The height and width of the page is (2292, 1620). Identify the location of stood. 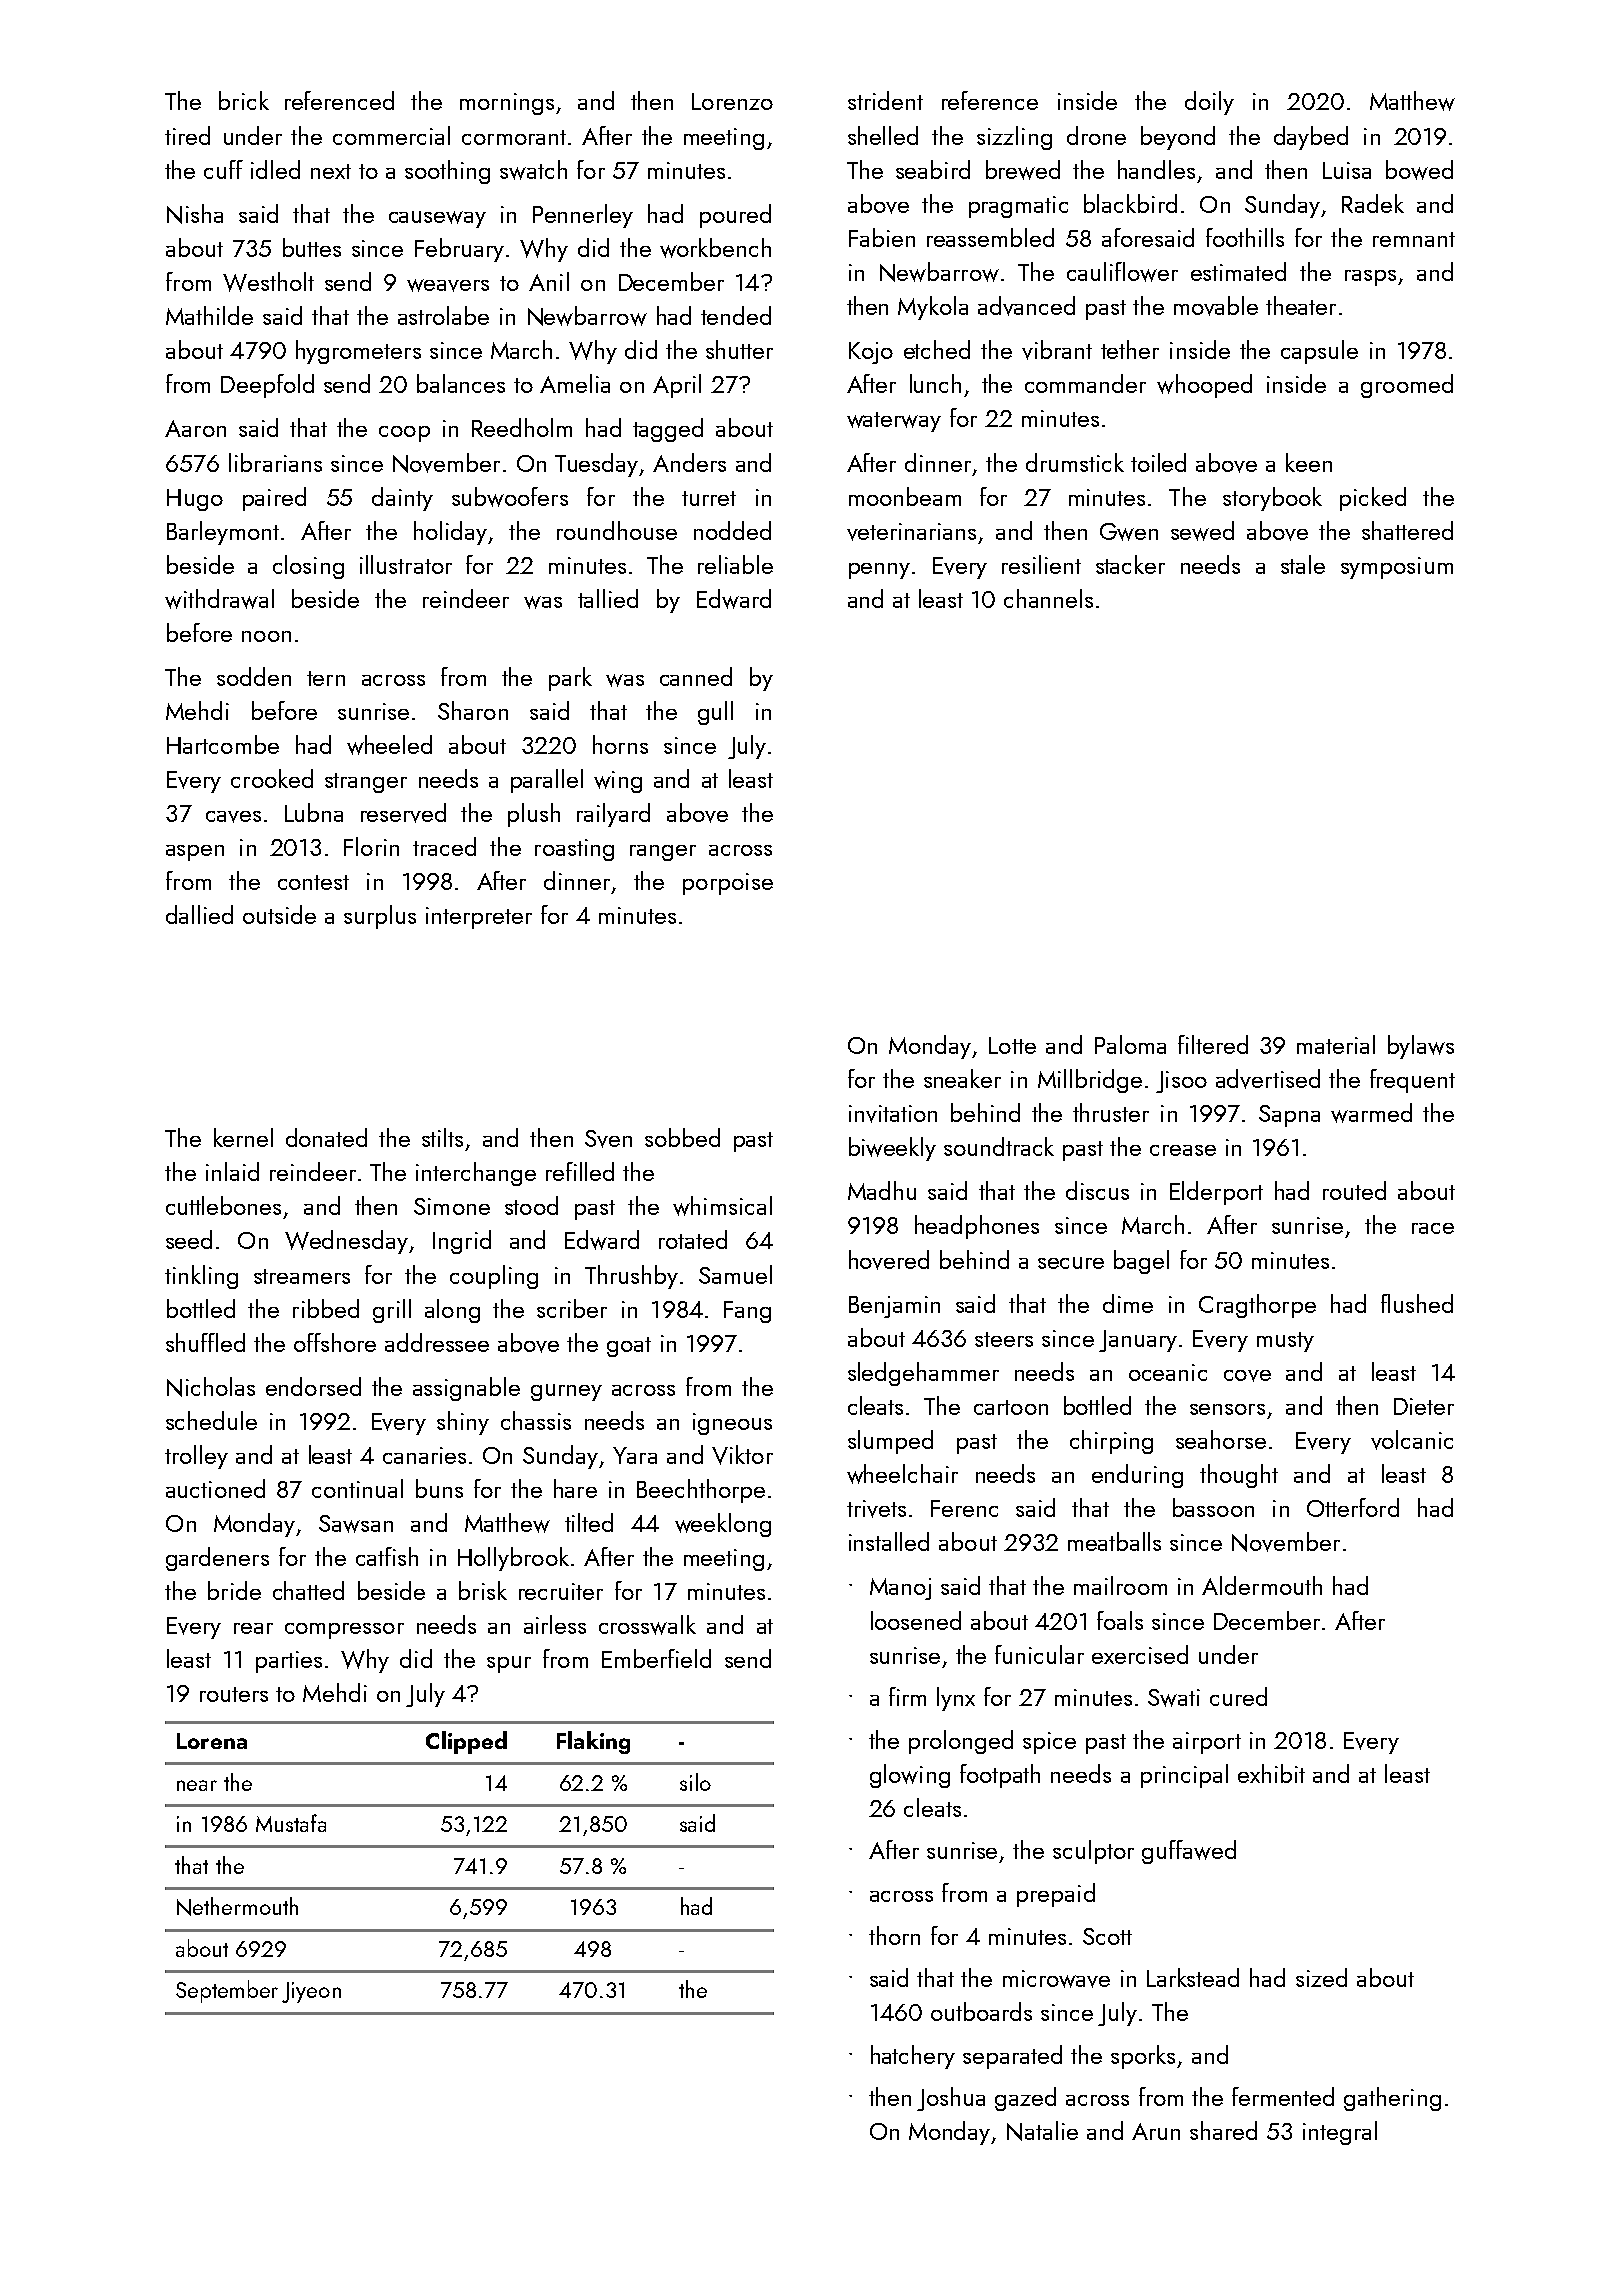
(531, 1205).
